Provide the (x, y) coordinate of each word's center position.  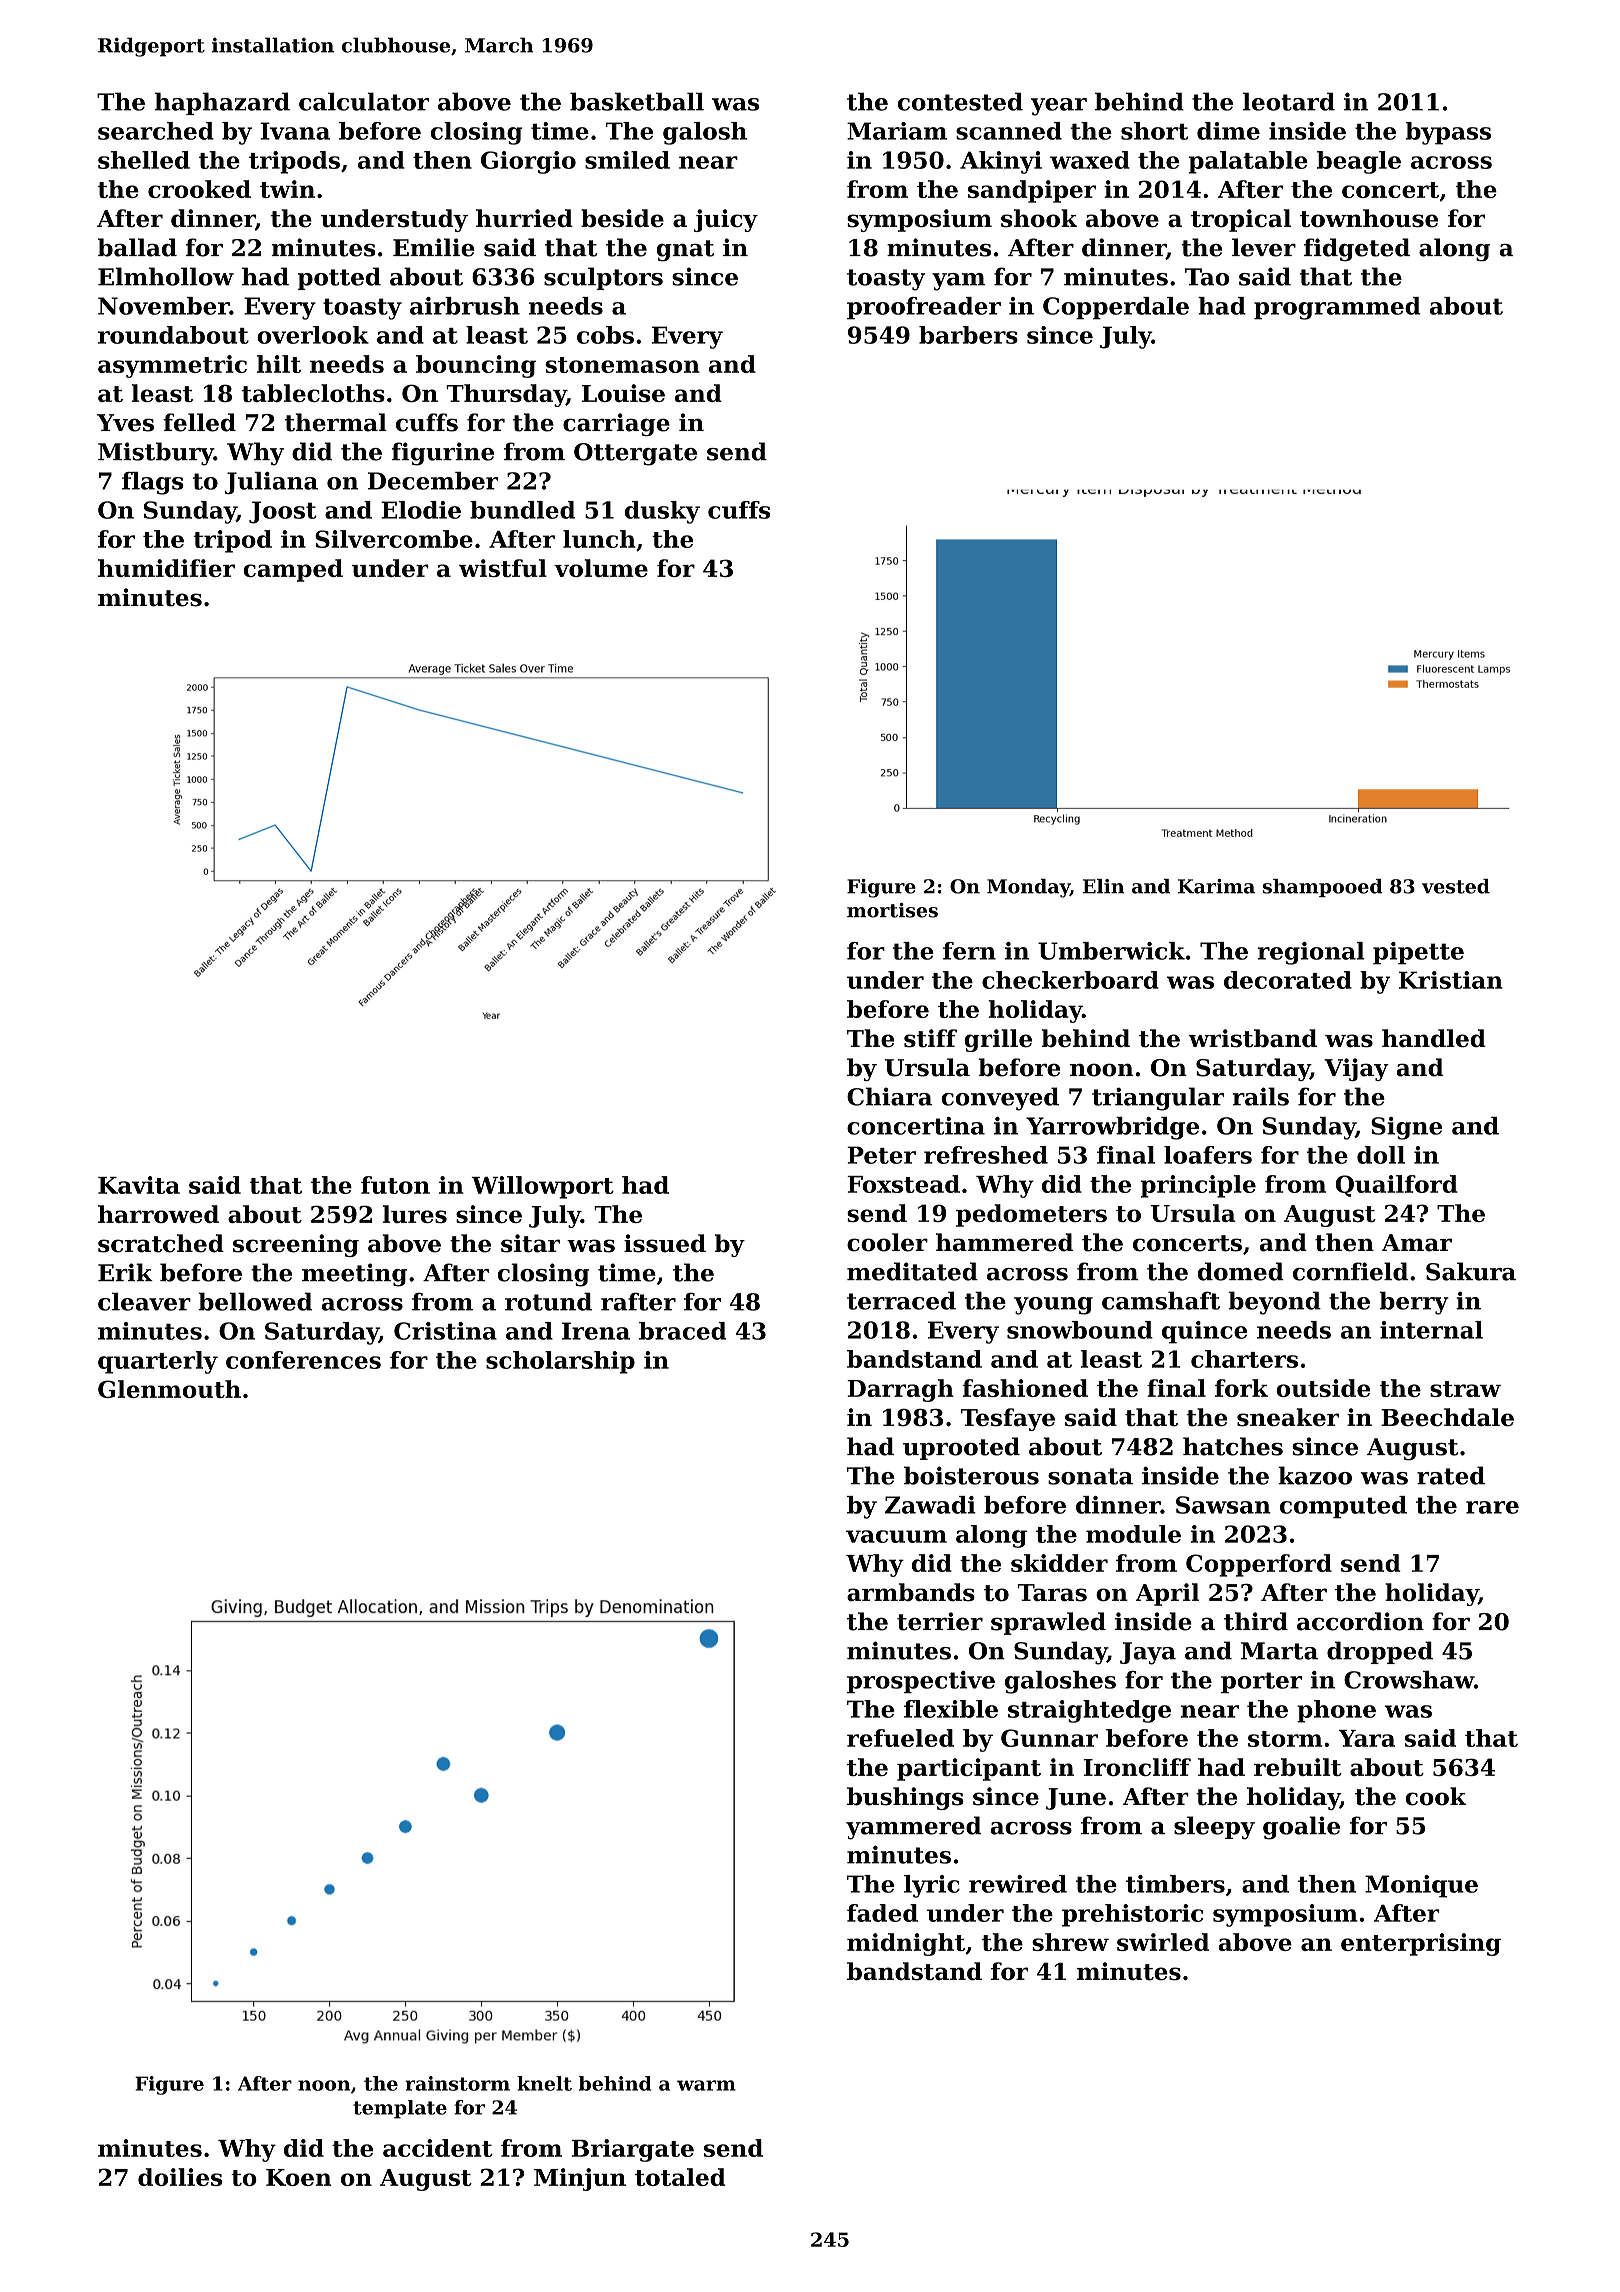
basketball (637, 101)
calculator (364, 101)
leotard (1289, 101)
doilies (180, 2177)
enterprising (1421, 1944)
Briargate (632, 2150)
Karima (1216, 886)
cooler (887, 1242)
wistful (503, 568)
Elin (1103, 886)
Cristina (445, 1331)
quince (1205, 1332)
